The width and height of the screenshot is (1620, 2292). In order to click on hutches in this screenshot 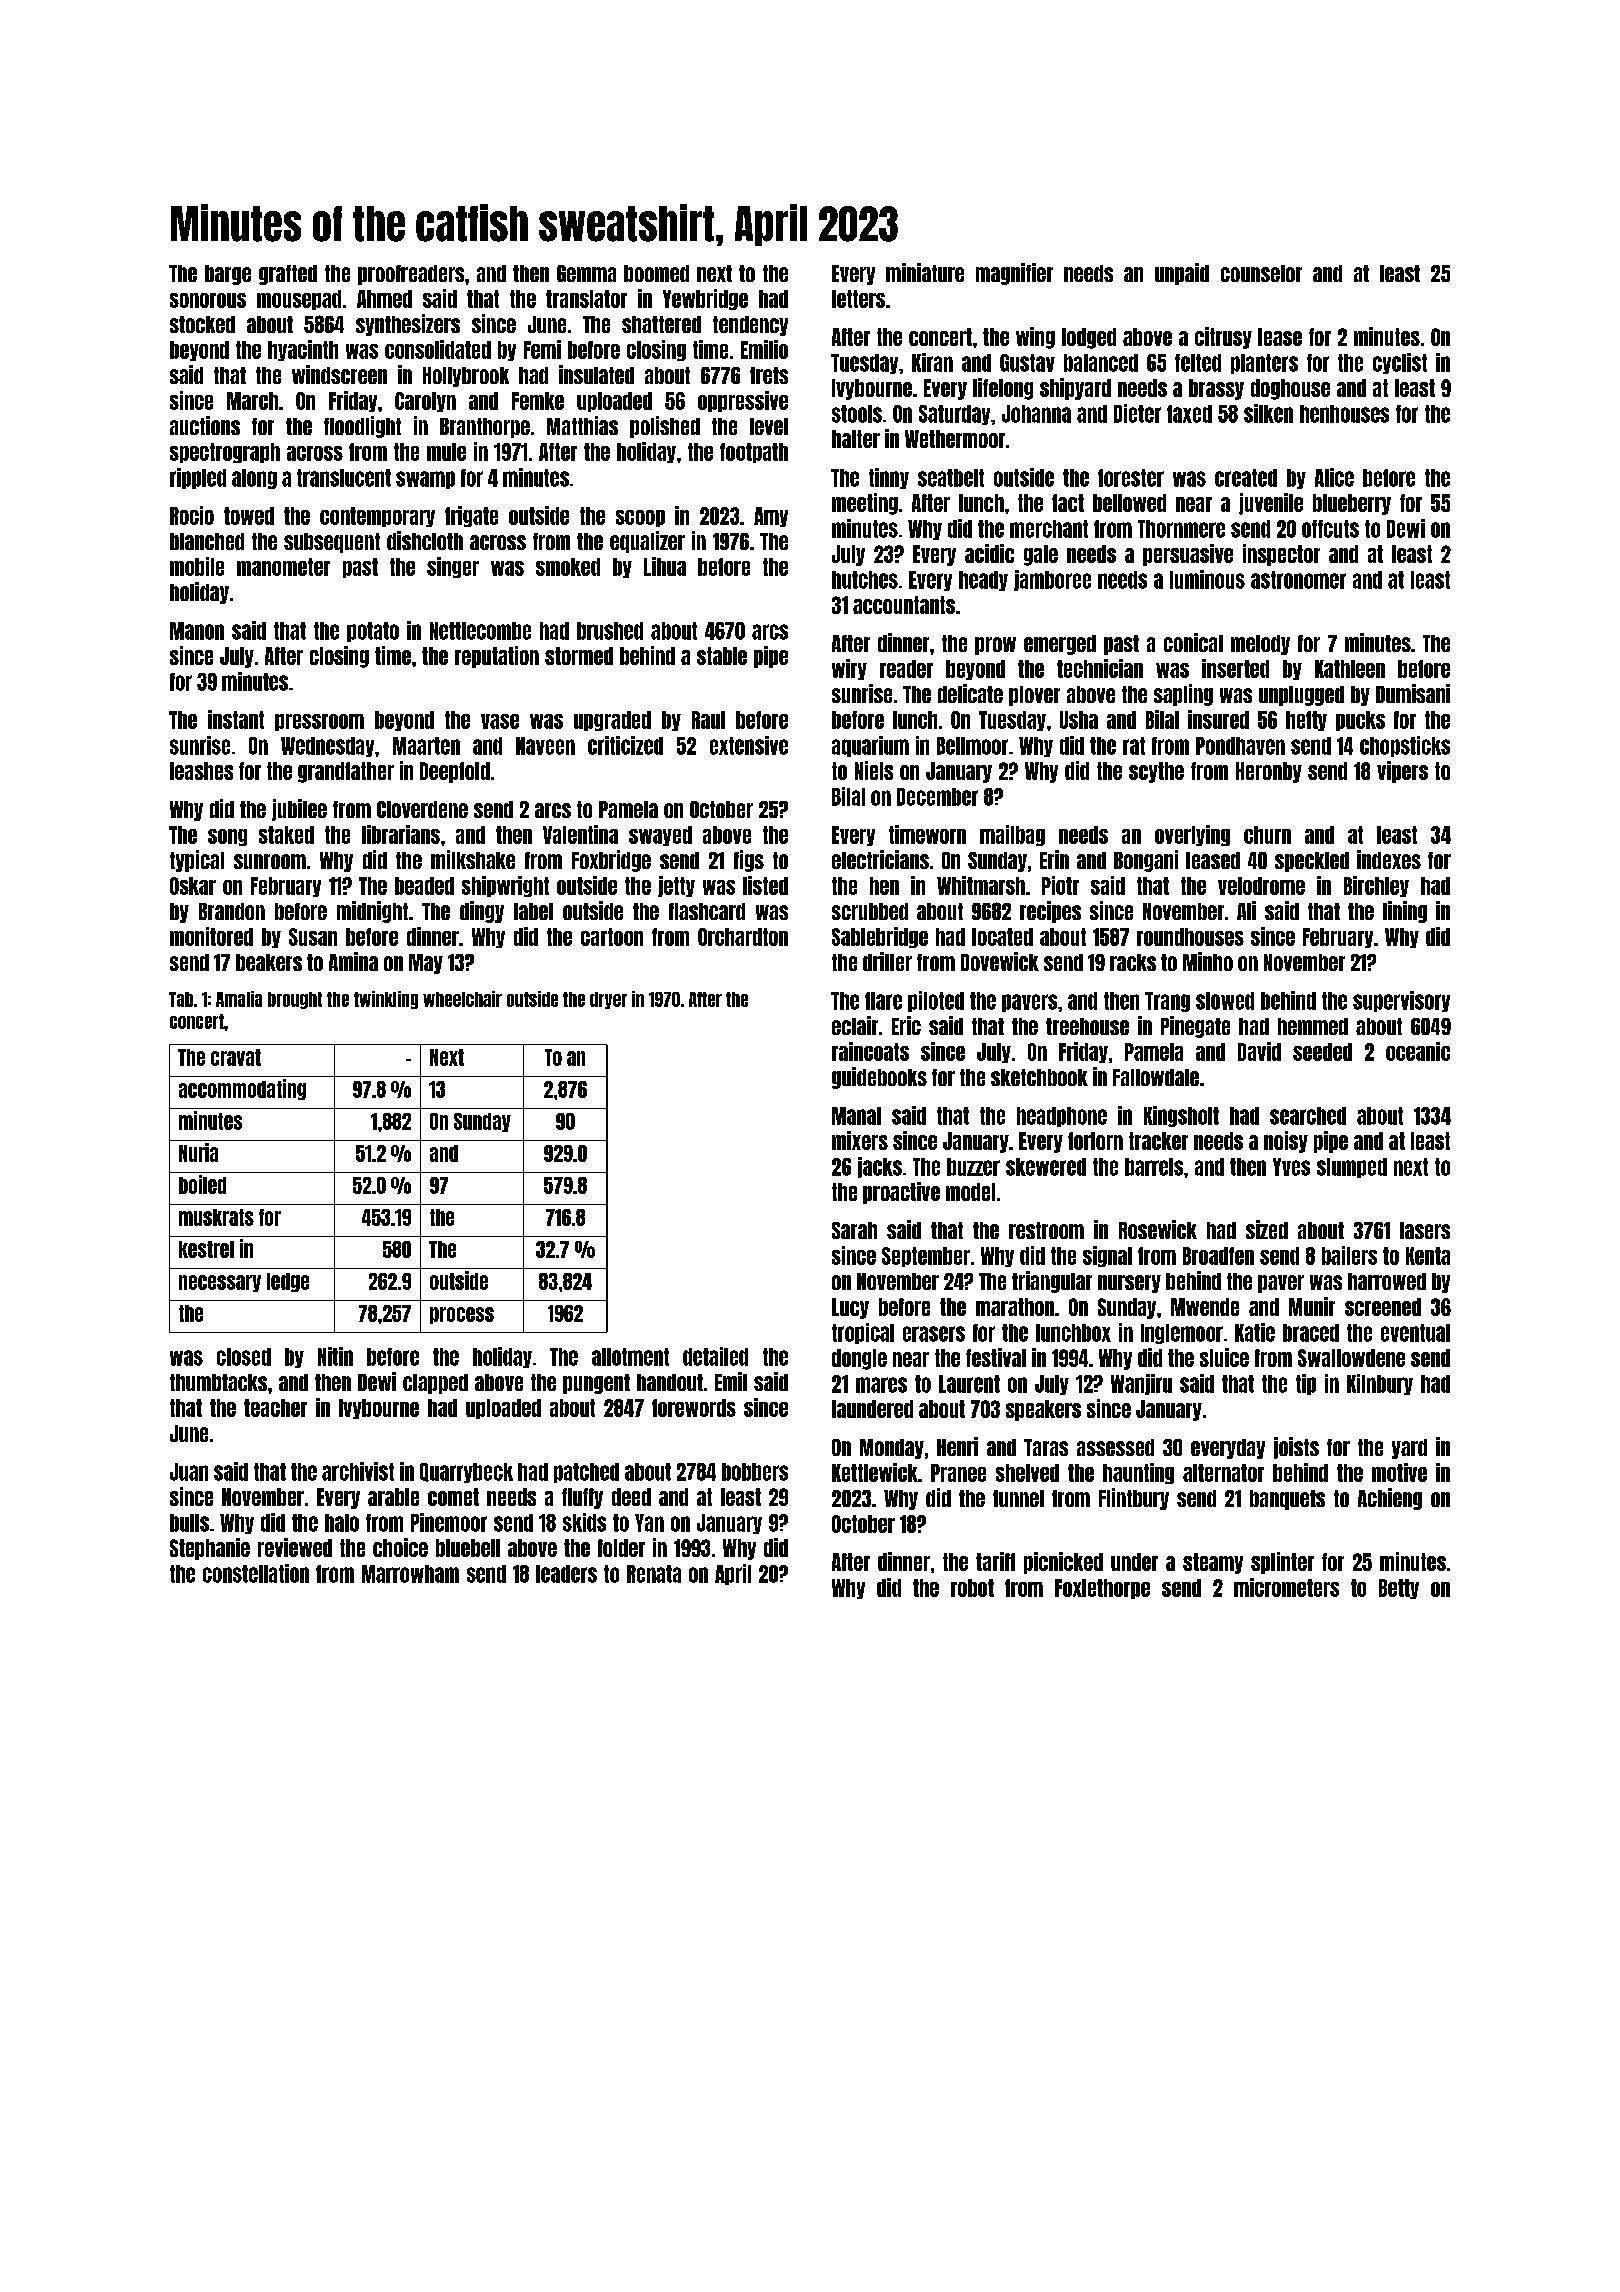, I will do `click(865, 580)`.
